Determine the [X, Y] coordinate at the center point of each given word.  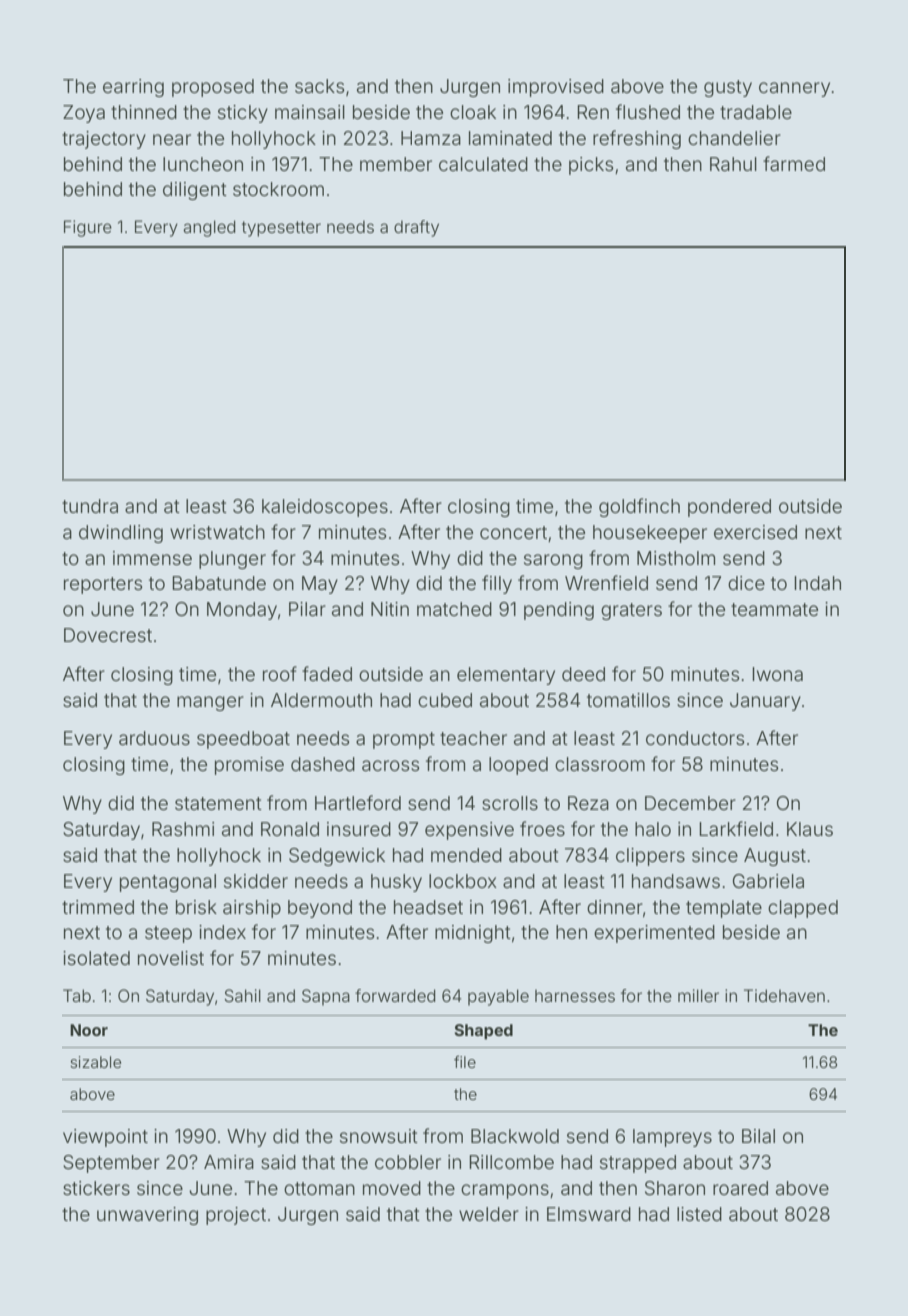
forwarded [395, 995]
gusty [728, 88]
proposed [213, 88]
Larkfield [736, 828]
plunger [232, 560]
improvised [556, 88]
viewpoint [105, 1138]
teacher [473, 738]
